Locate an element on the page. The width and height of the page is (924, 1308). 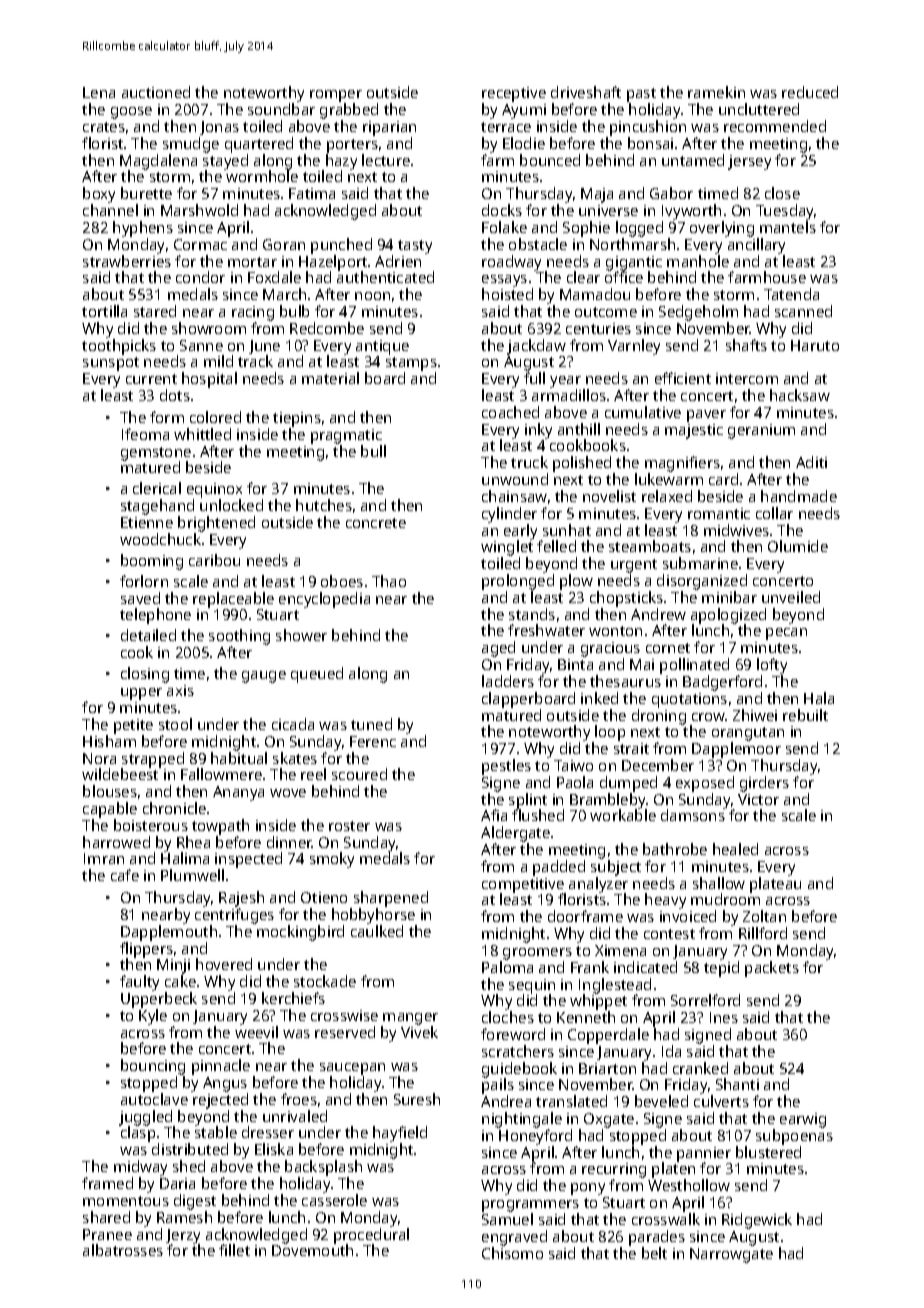
Dovemouth is located at coordinates (312, 1250).
